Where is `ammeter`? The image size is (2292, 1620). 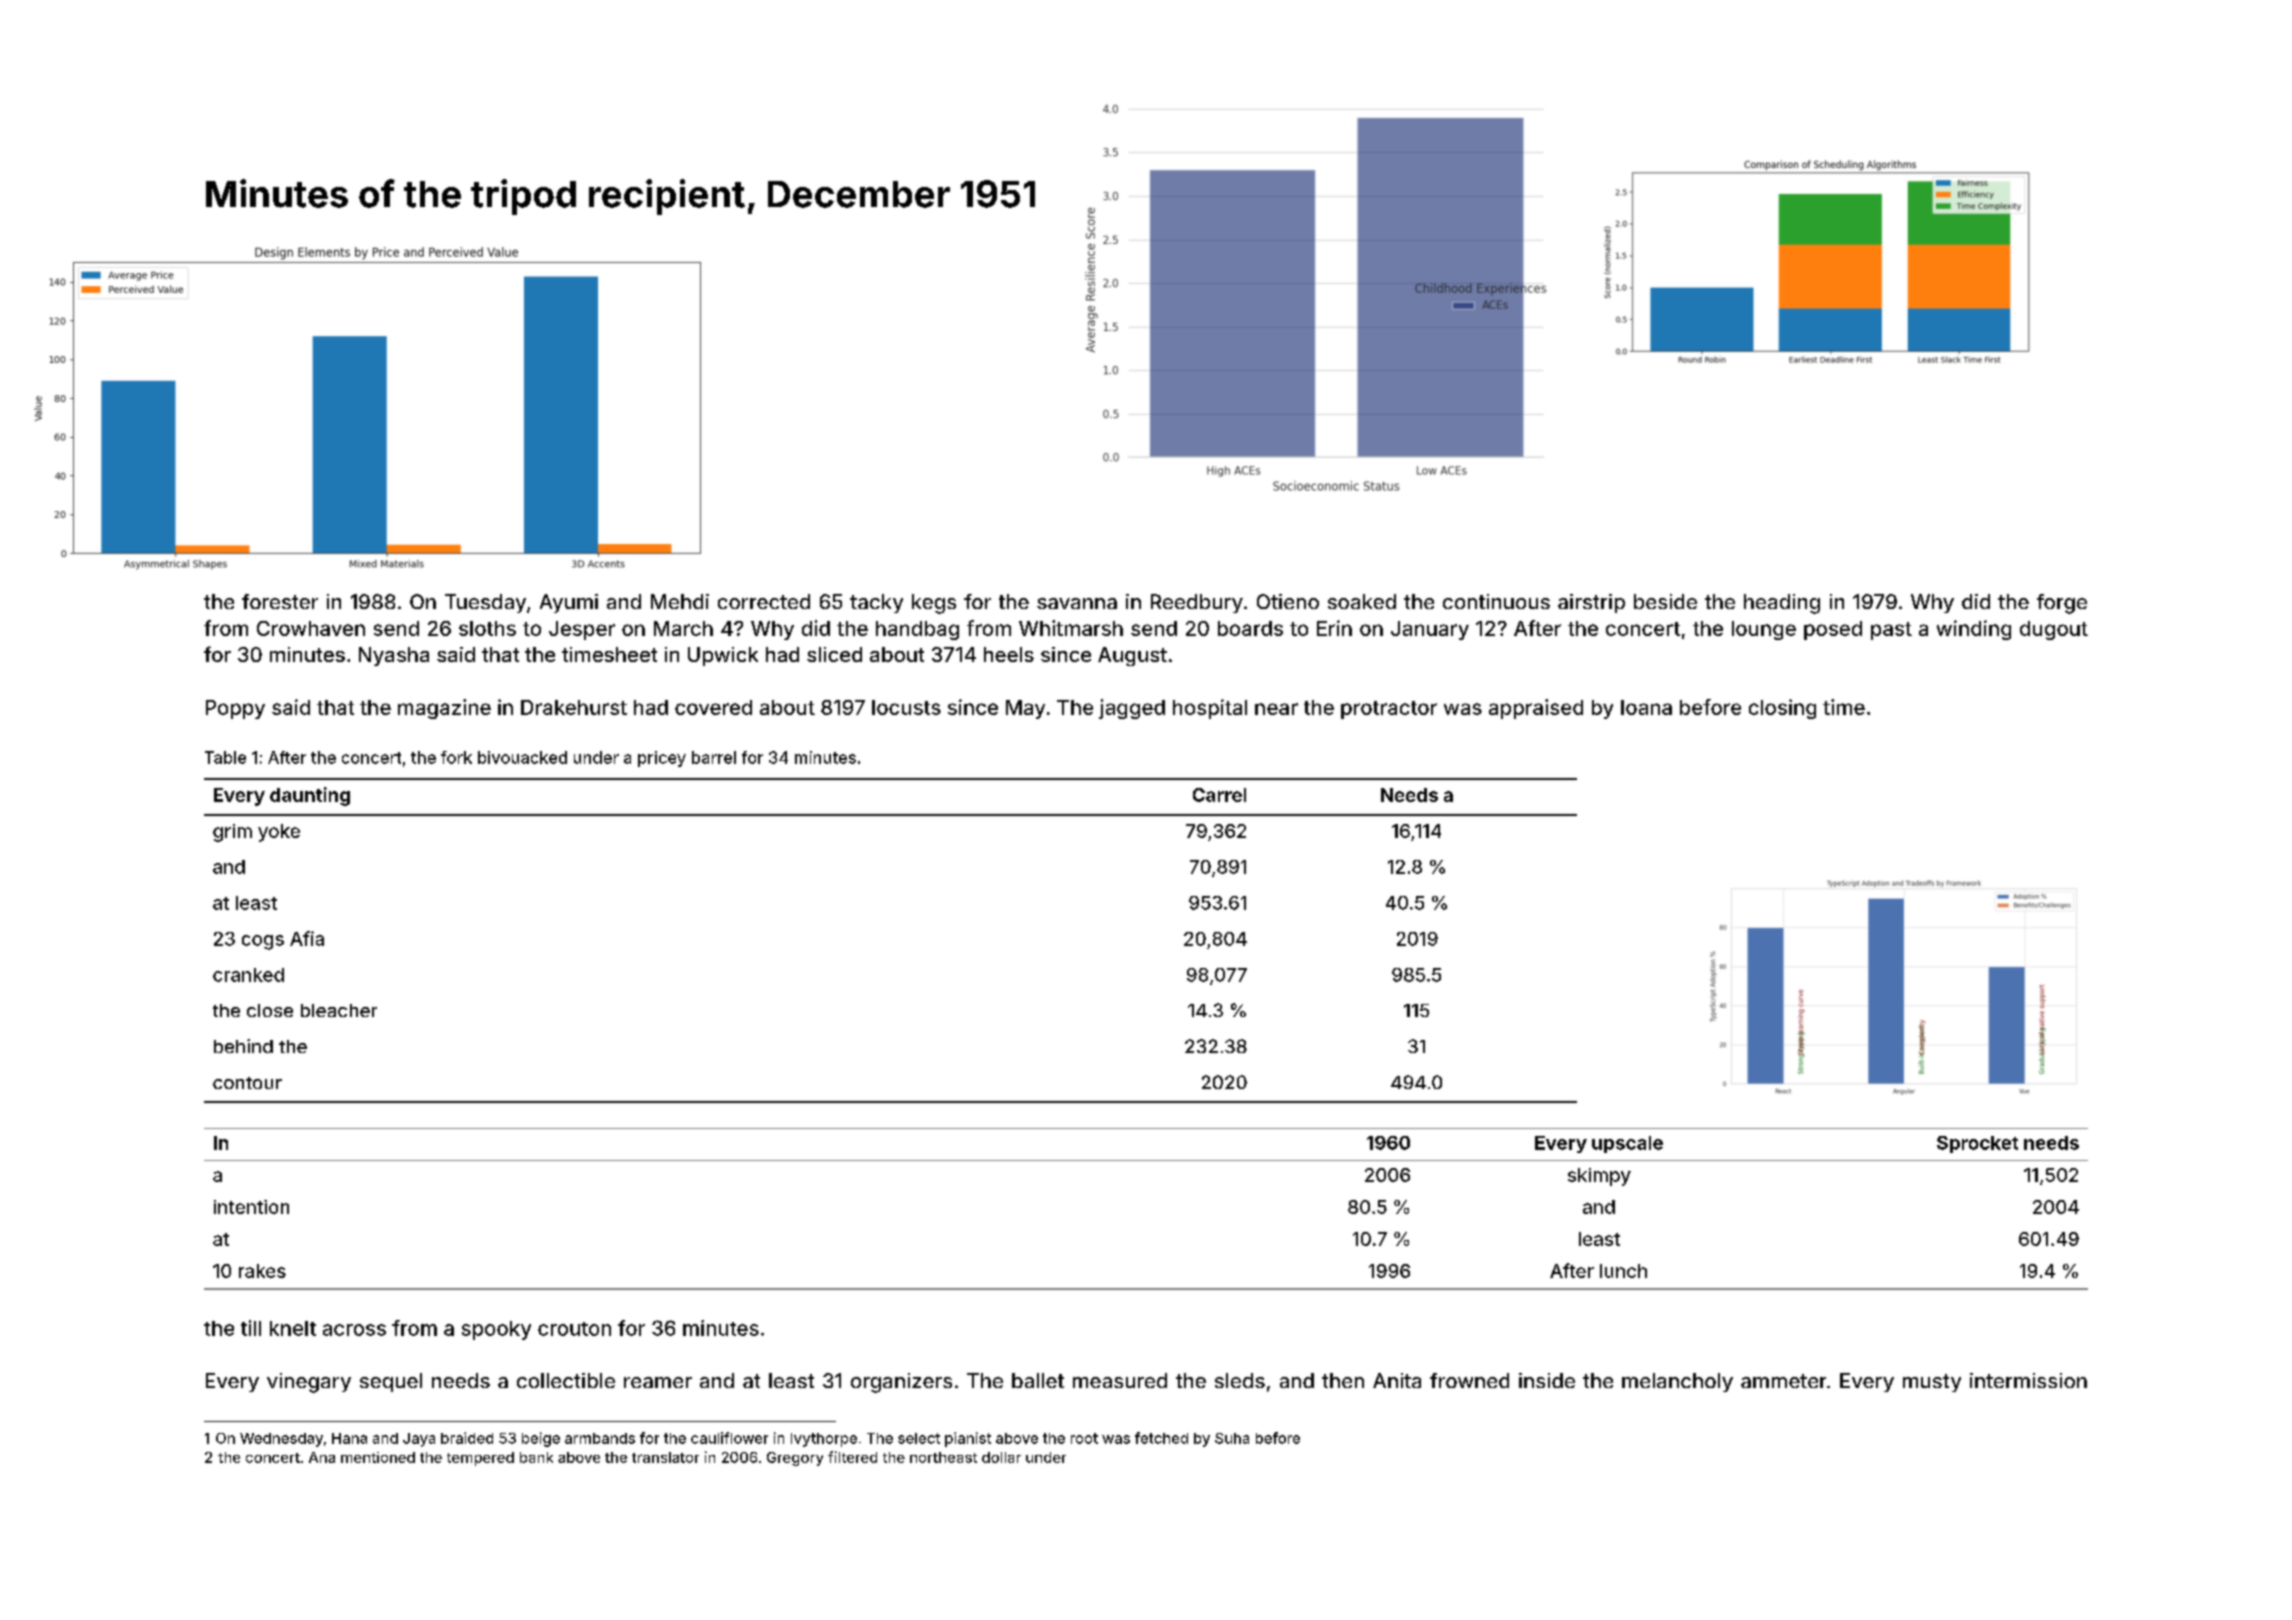
ammeter is located at coordinates (1783, 1381).
